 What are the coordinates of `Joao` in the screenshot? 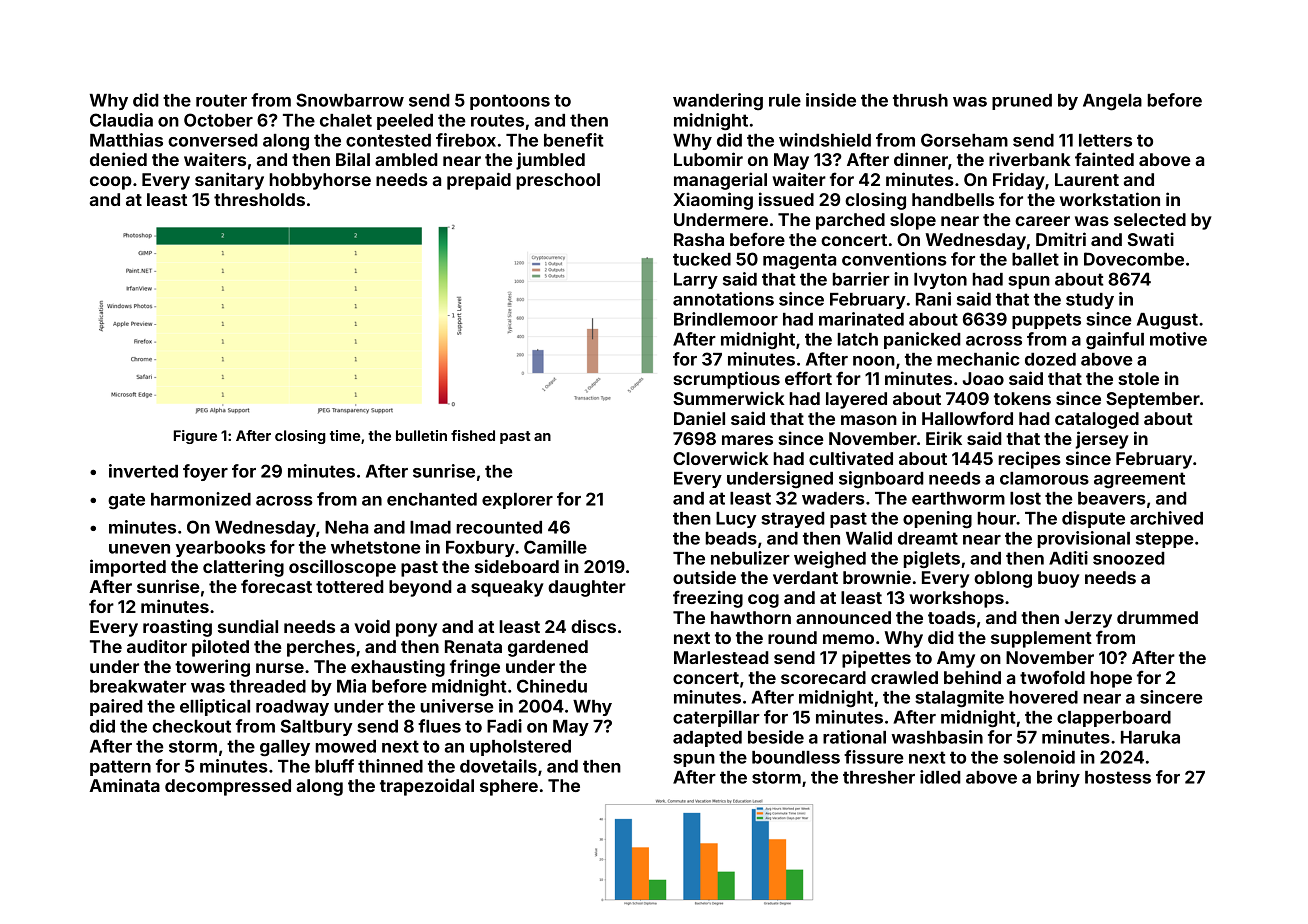 It's located at (983, 378).
